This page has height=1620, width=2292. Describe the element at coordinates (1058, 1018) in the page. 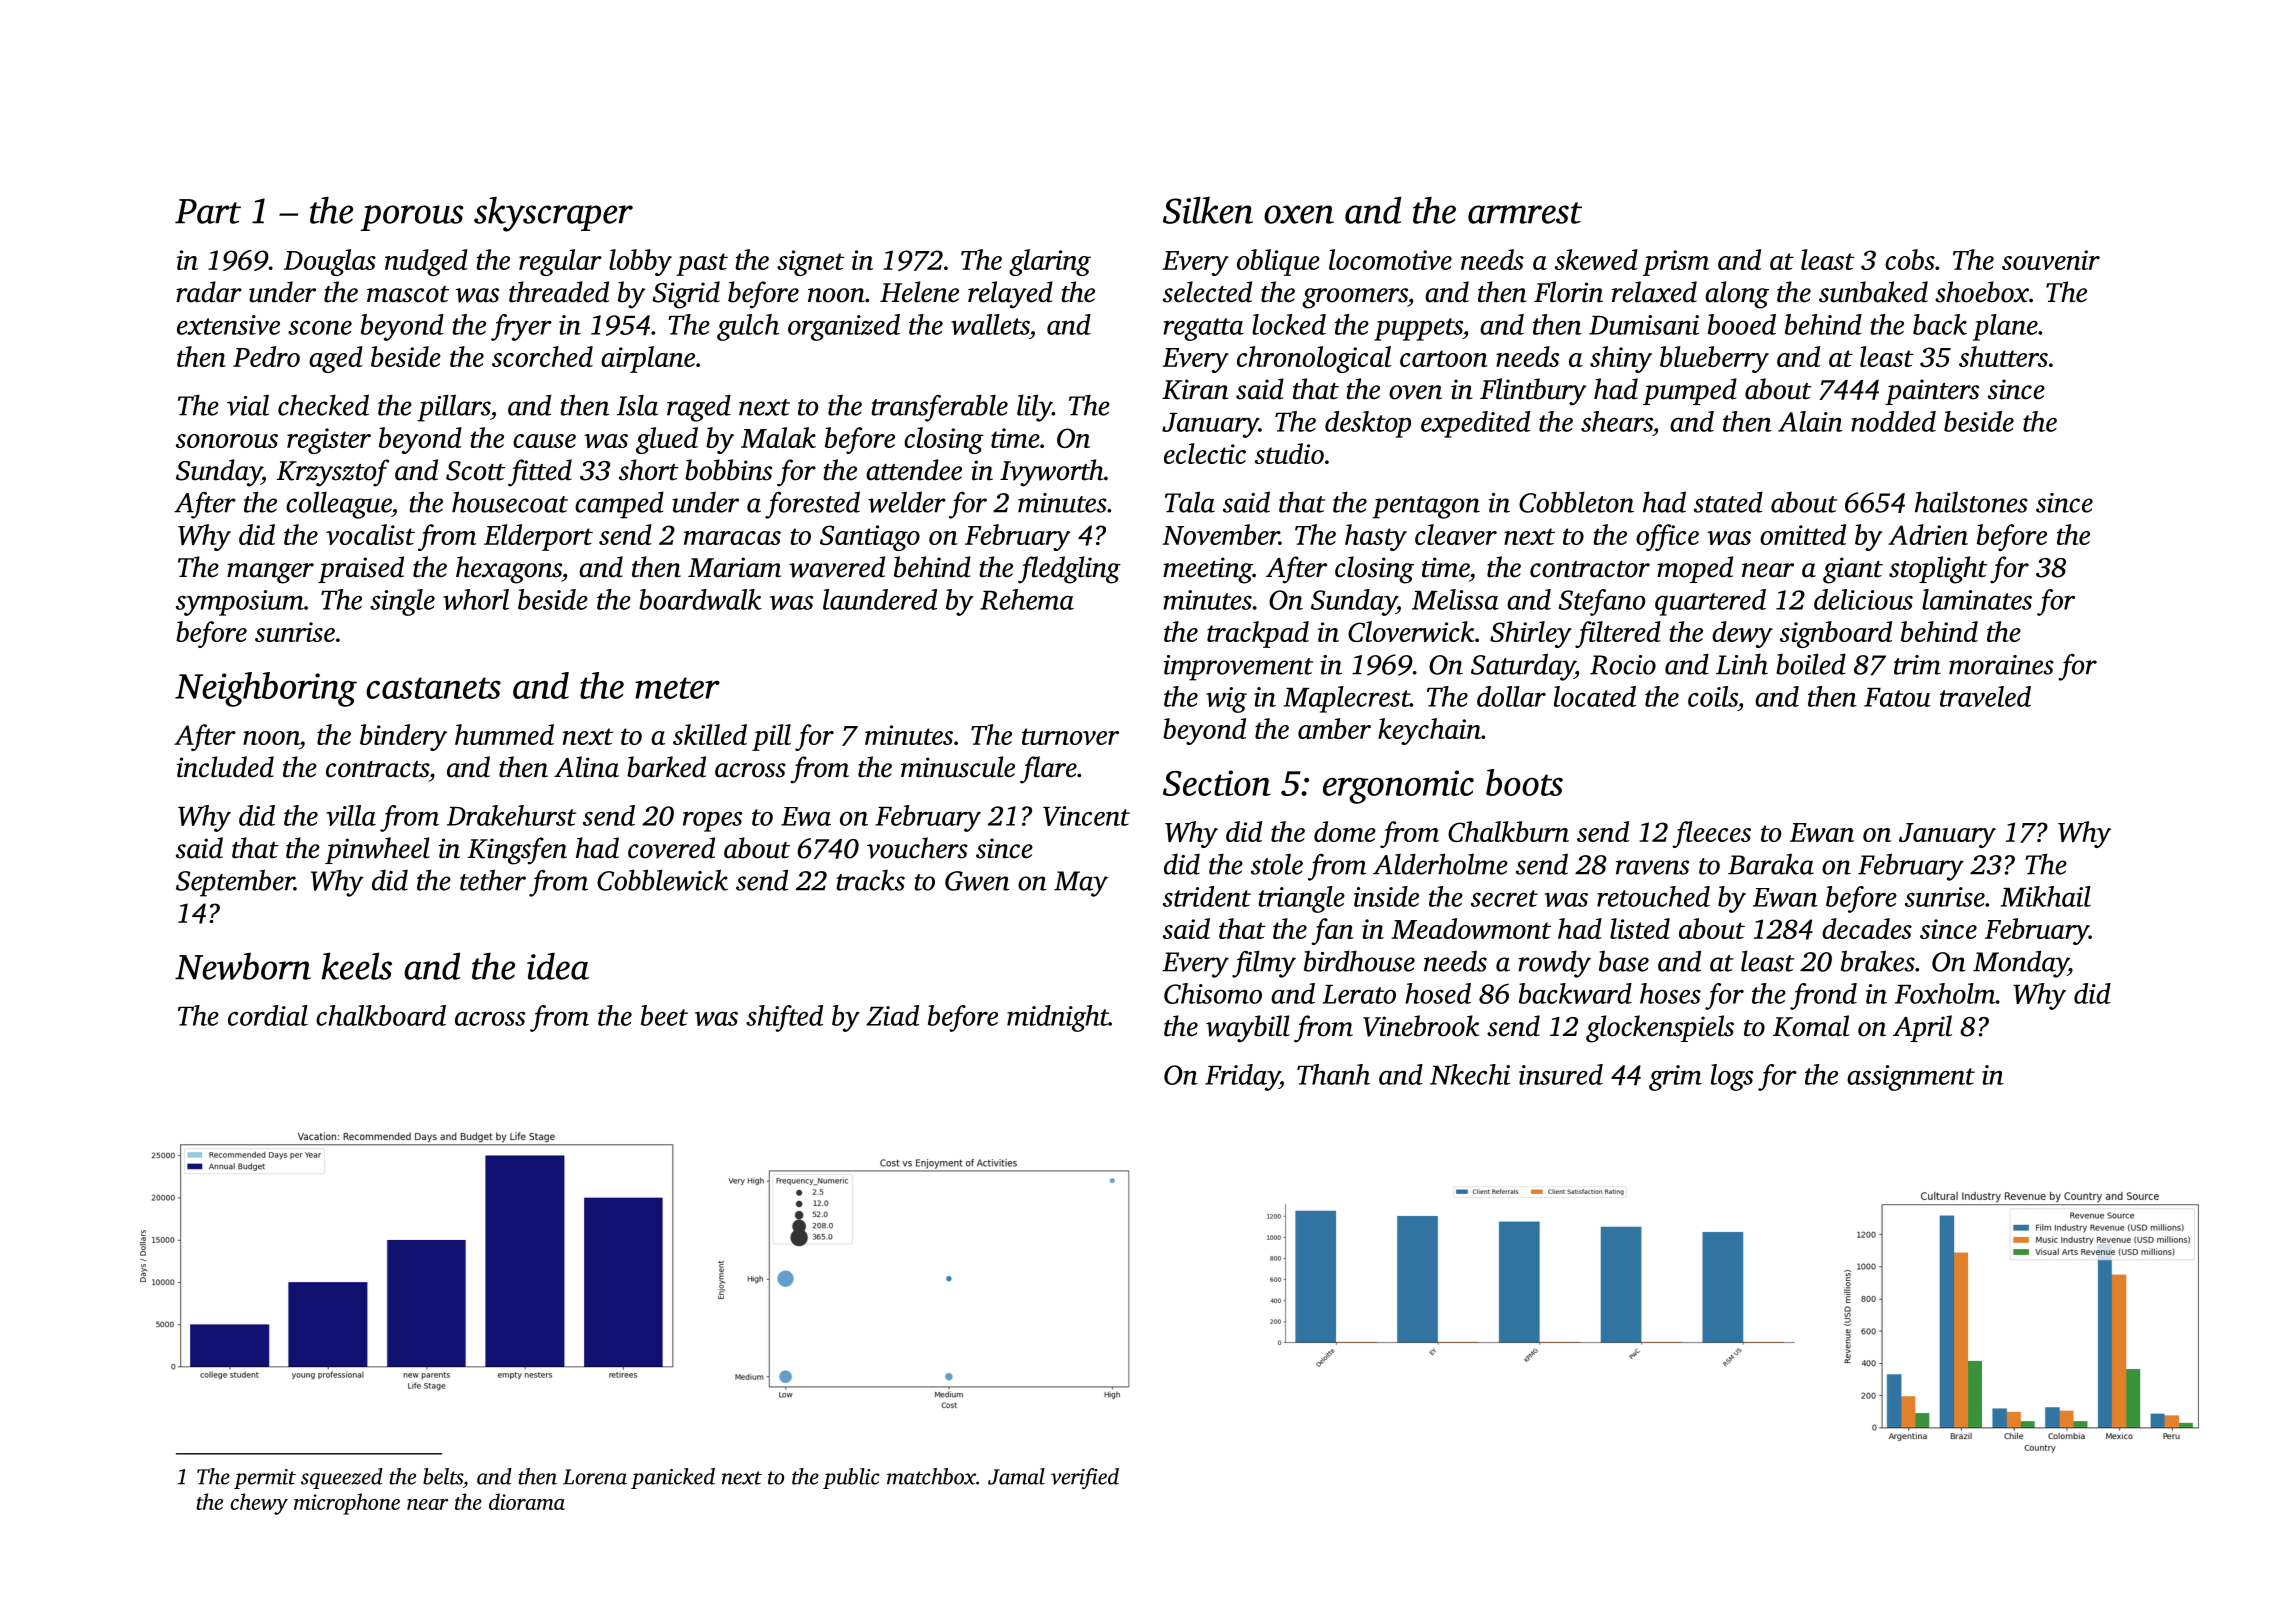

I see `midnight` at that location.
